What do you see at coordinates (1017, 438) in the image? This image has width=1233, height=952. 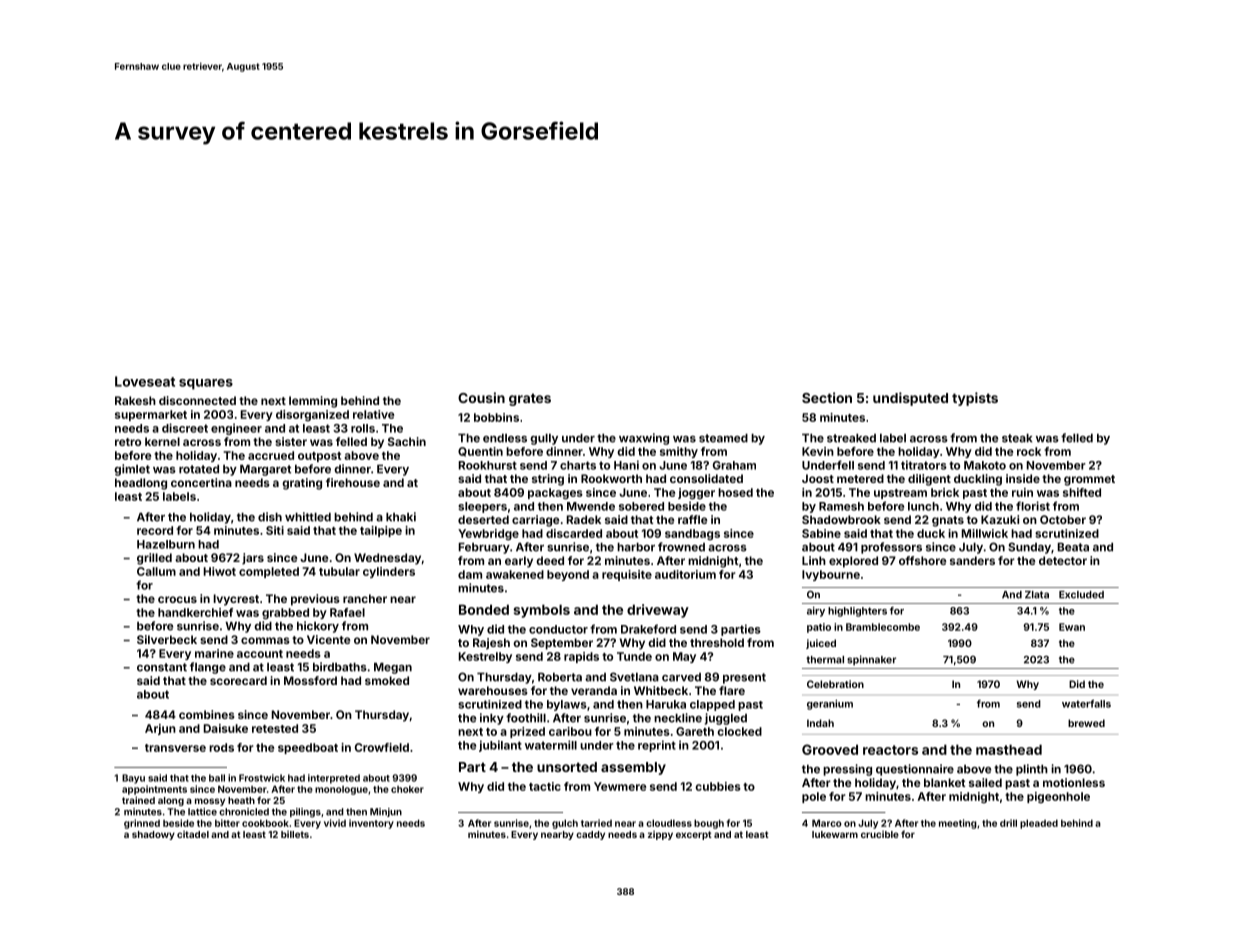 I see `steak` at bounding box center [1017, 438].
